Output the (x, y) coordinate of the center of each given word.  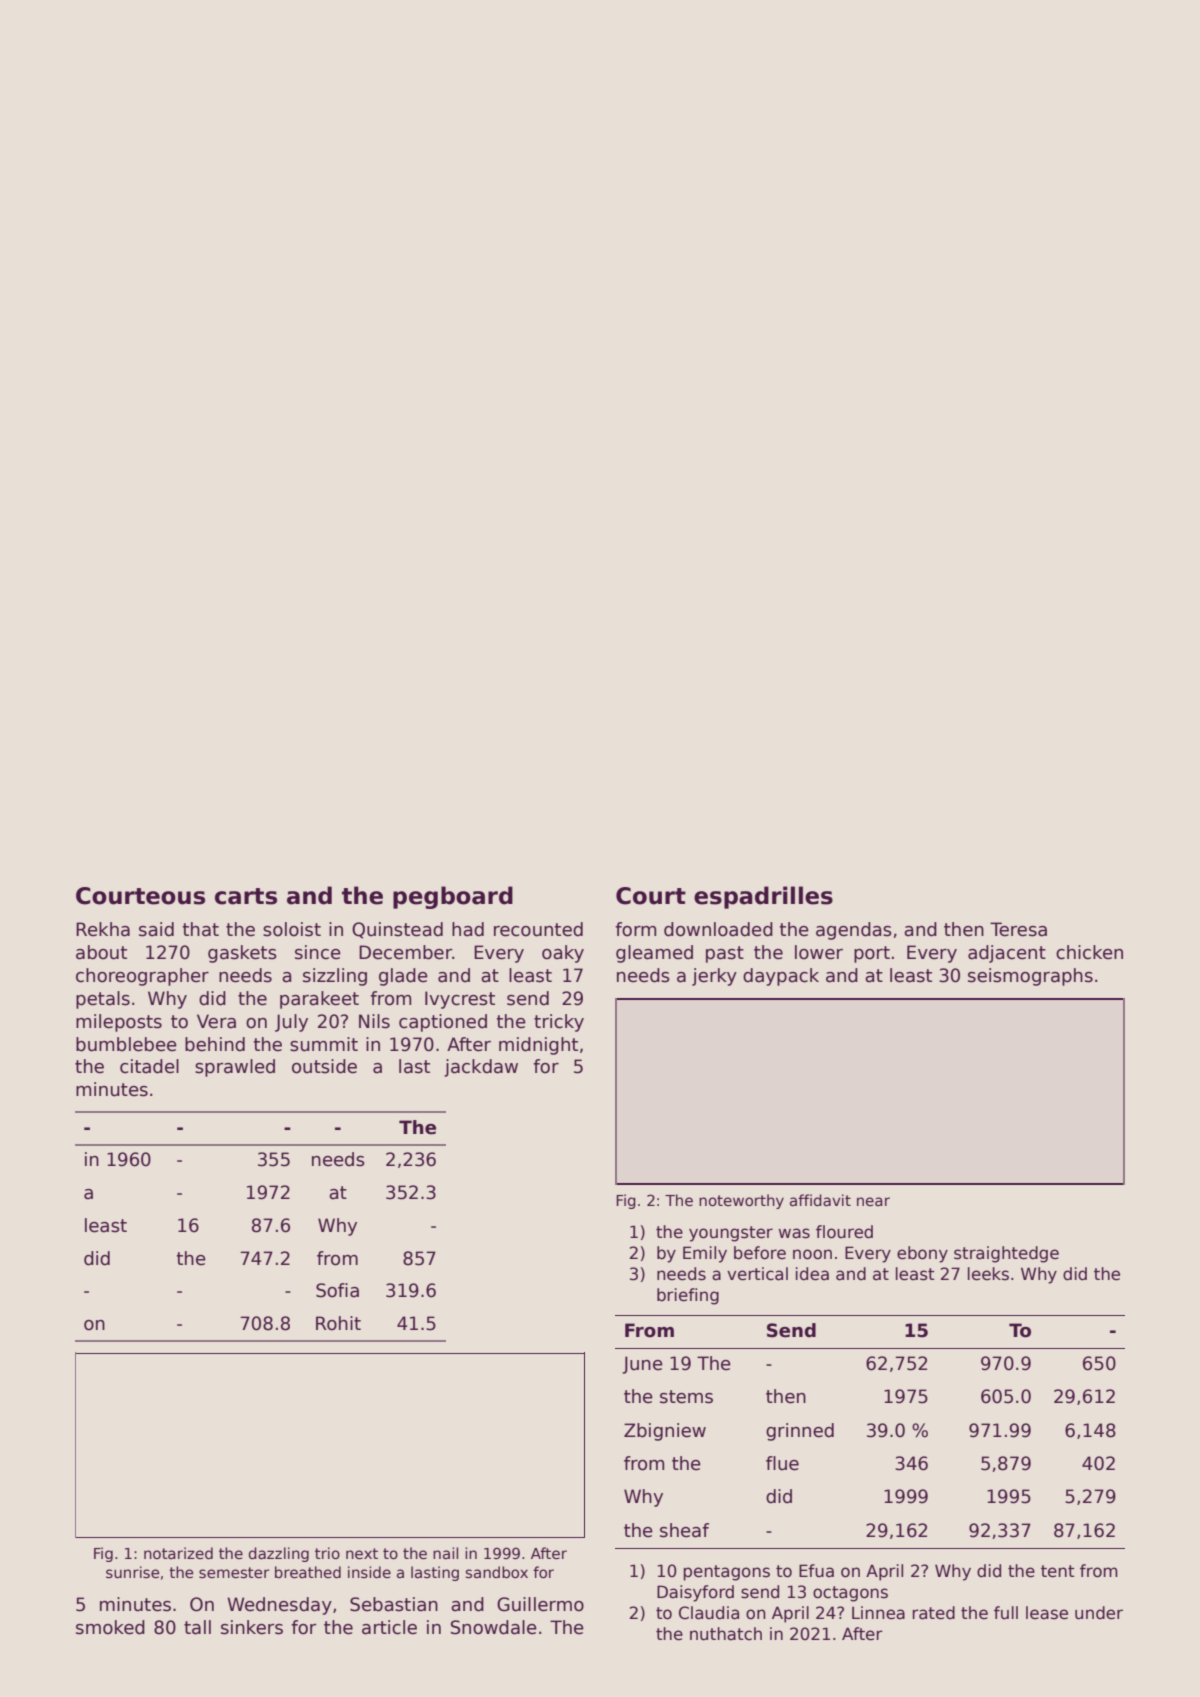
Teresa (1018, 929)
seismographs (1030, 977)
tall (197, 1627)
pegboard (453, 897)
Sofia (337, 1290)
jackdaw (481, 1068)
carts (246, 896)
